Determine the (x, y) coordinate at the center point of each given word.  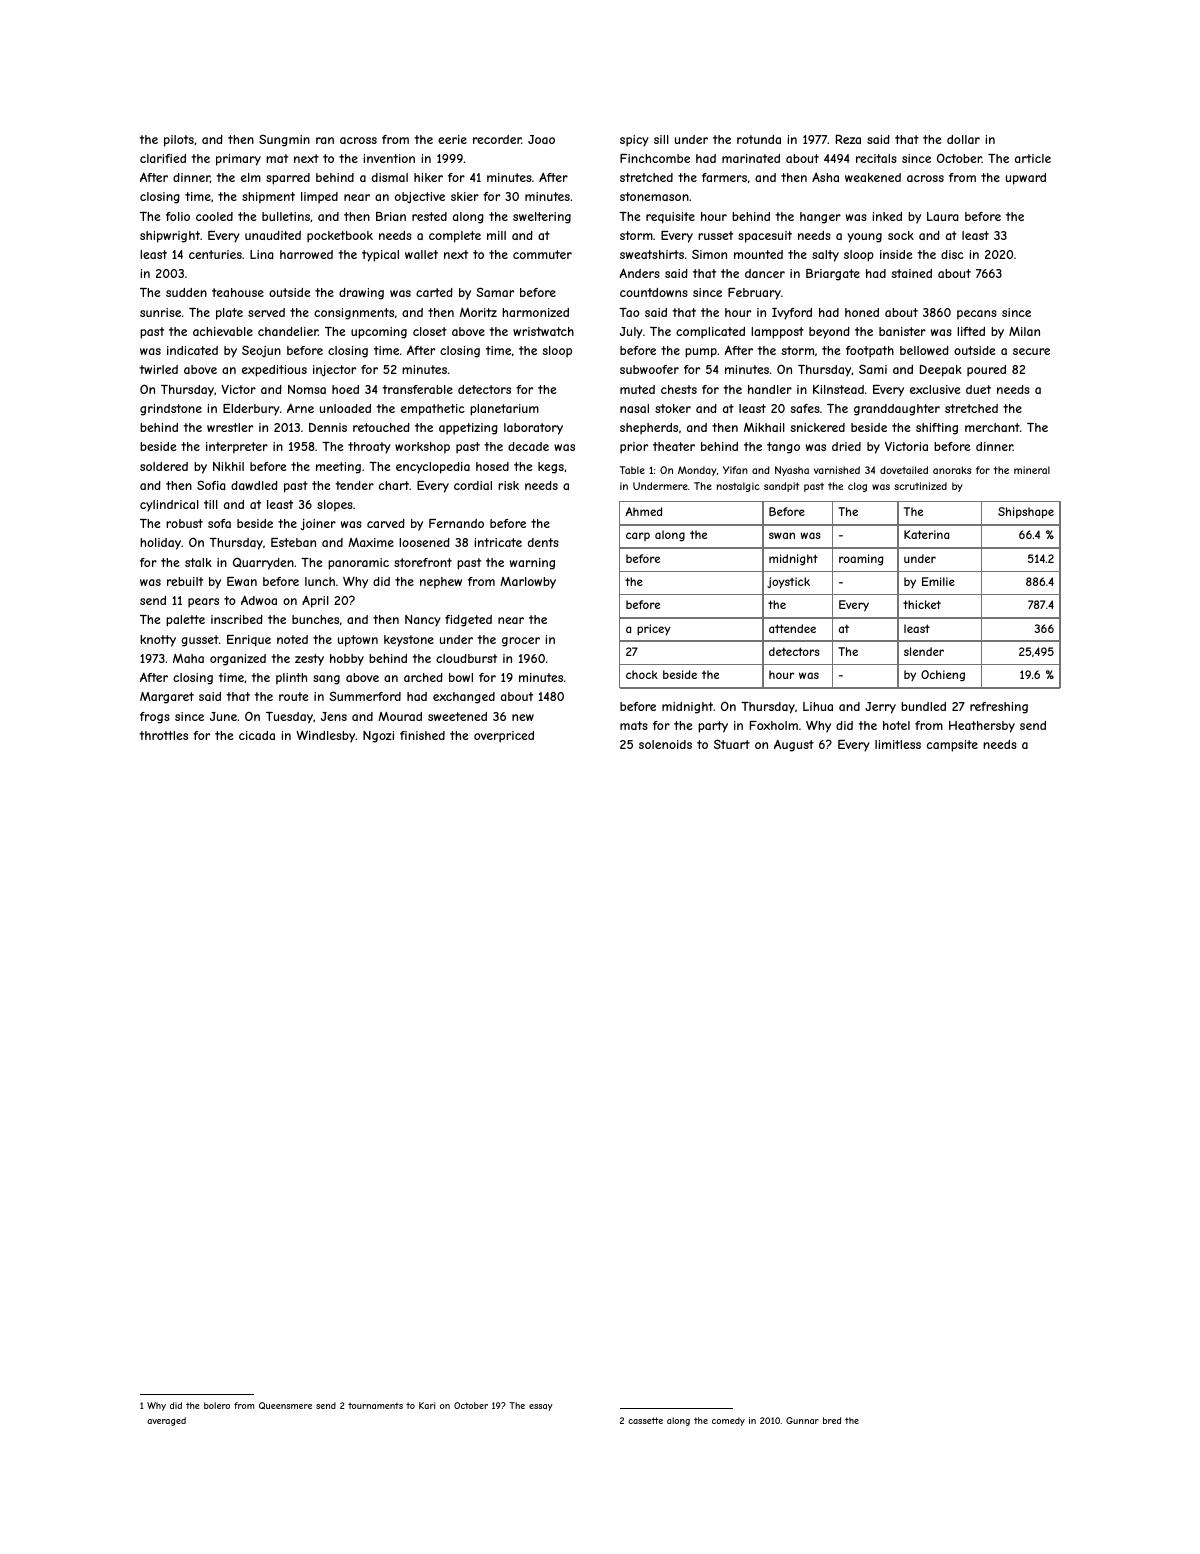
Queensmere (285, 1405)
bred (832, 1420)
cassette (645, 1420)
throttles (163, 735)
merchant (992, 427)
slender (924, 651)
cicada (257, 735)
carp (638, 536)
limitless (898, 744)
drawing (361, 294)
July (631, 333)
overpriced (504, 737)
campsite (952, 746)
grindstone (171, 410)
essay (541, 1407)
